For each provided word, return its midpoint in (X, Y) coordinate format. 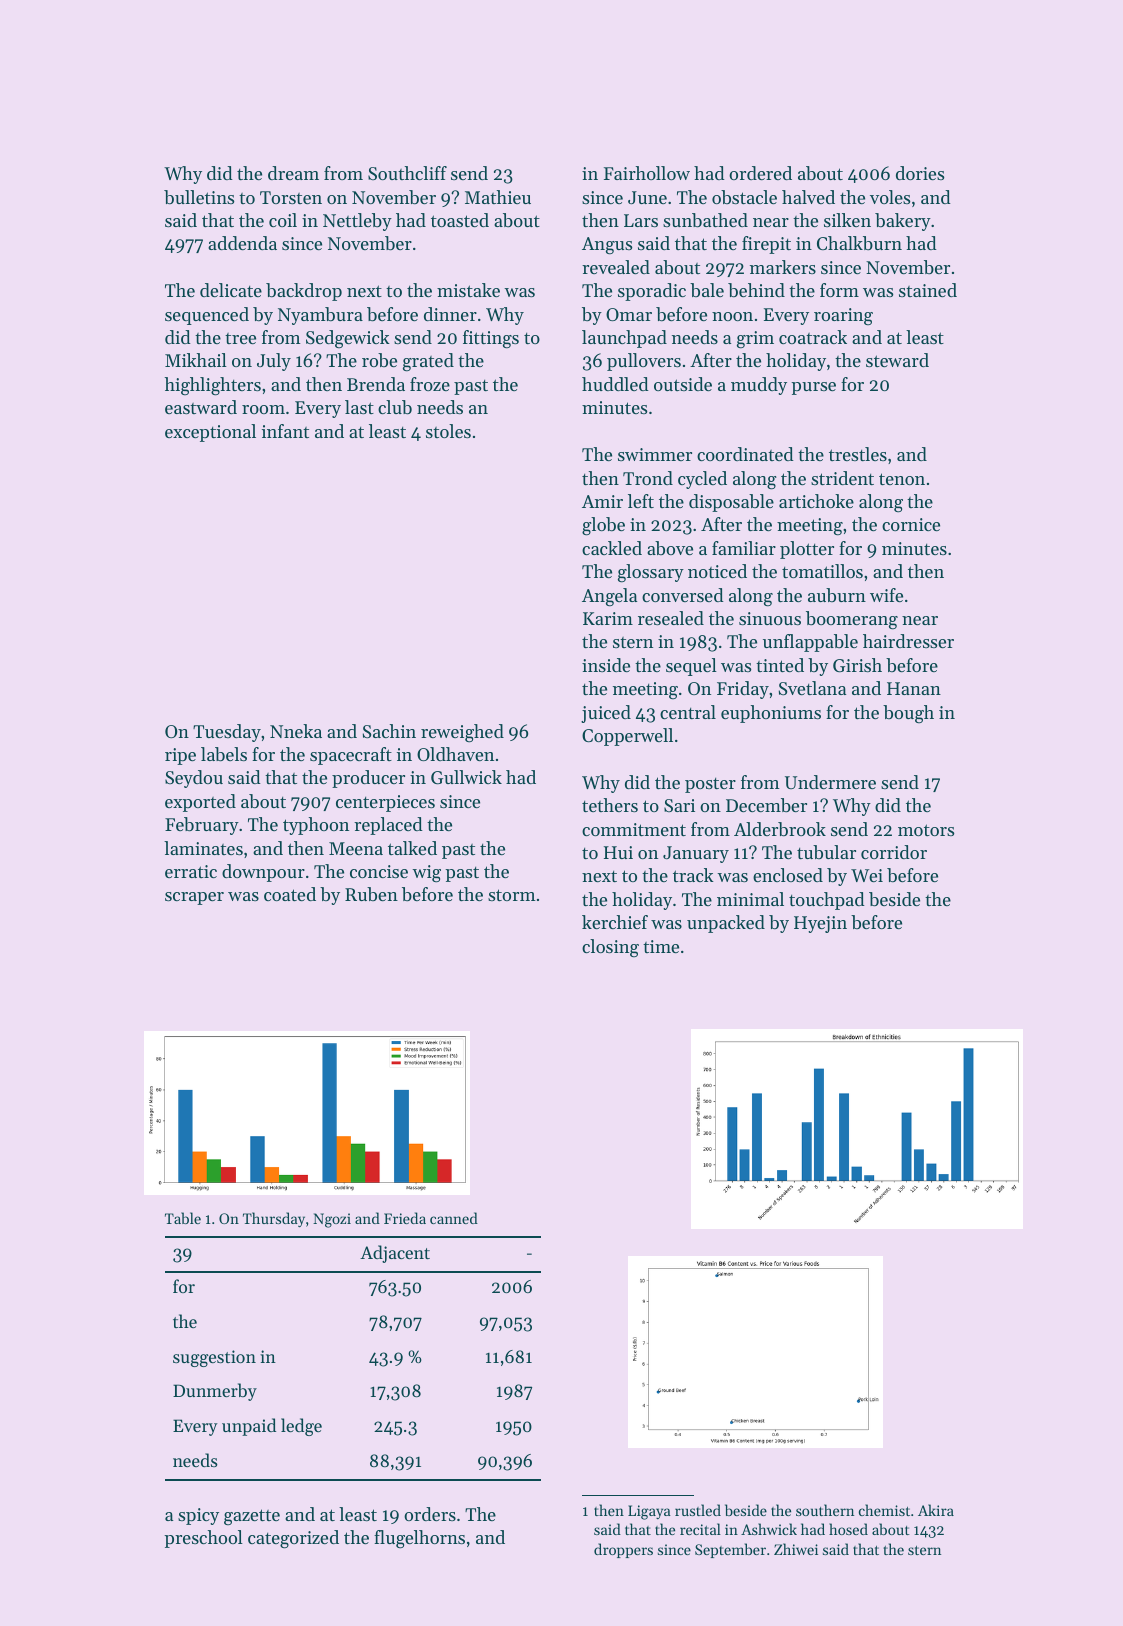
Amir (602, 501)
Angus (607, 246)
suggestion (214, 1358)
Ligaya (649, 1512)
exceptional (210, 433)
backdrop (304, 292)
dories (920, 173)
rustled (698, 1510)
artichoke (816, 501)
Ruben (371, 894)
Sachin (389, 731)
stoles (448, 431)
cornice (911, 524)
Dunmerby (215, 1392)
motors (926, 830)
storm (512, 895)
